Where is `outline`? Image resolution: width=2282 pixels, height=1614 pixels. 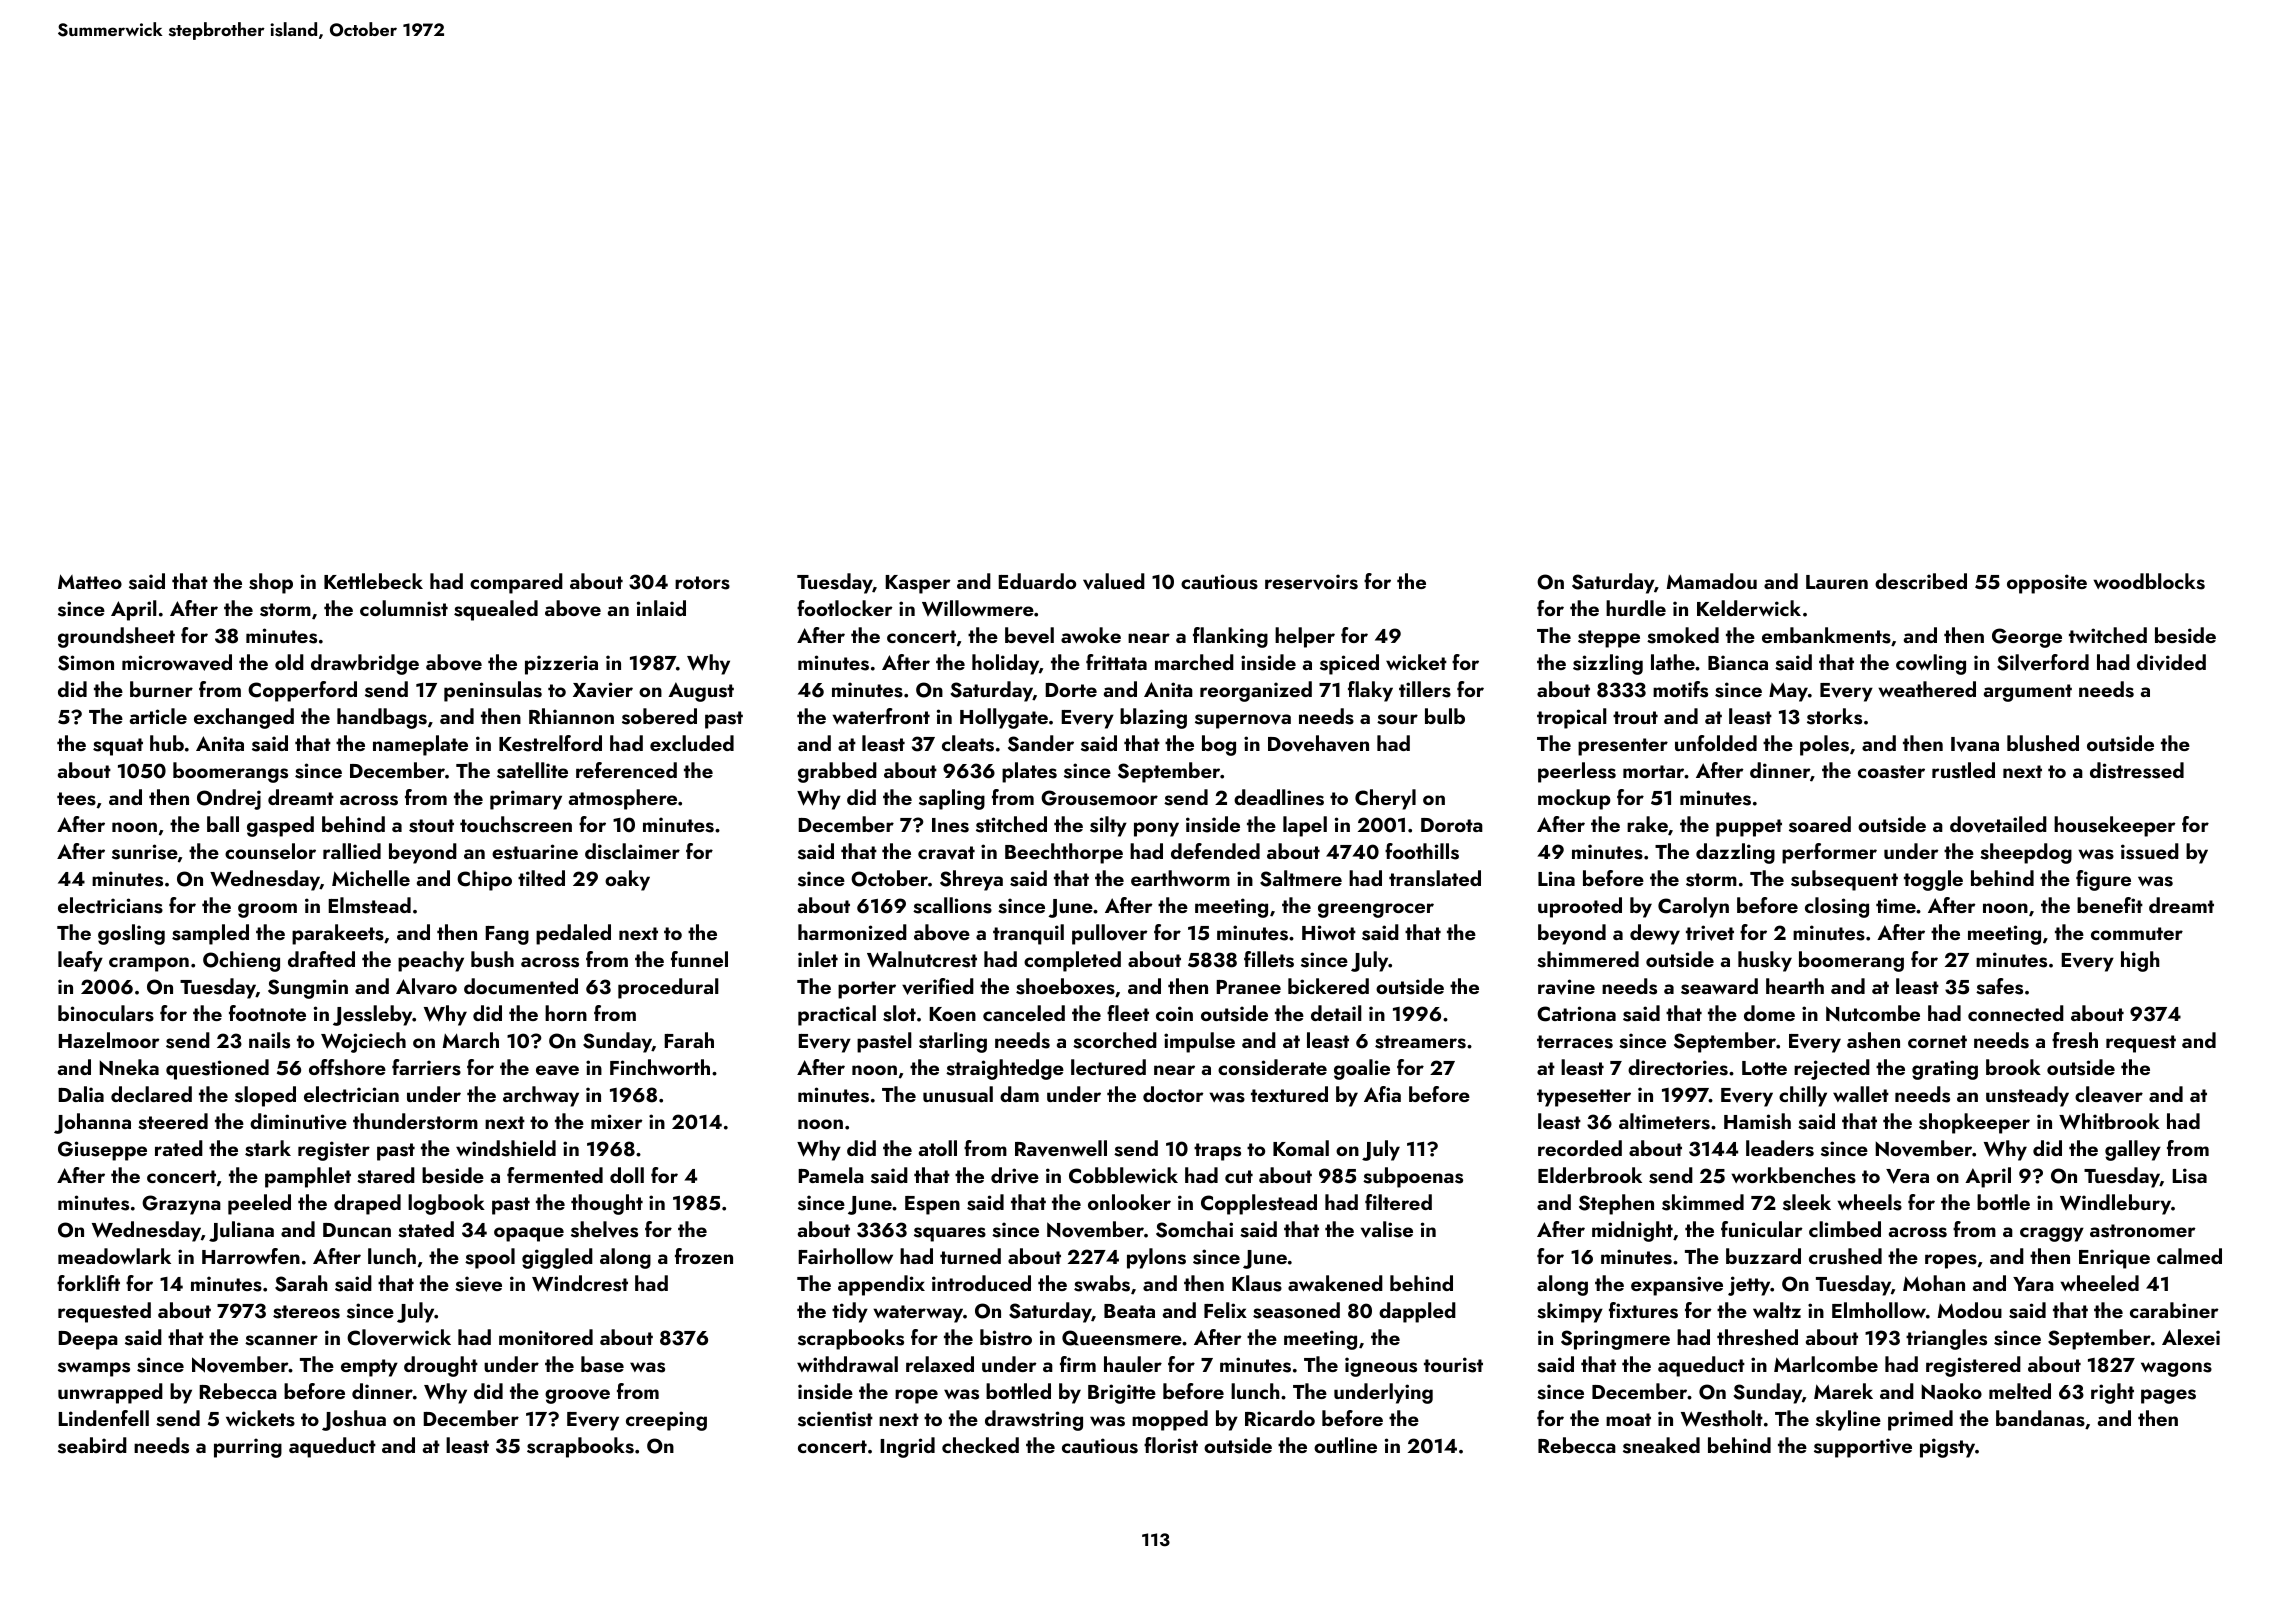
outline is located at coordinates (1345, 1445).
